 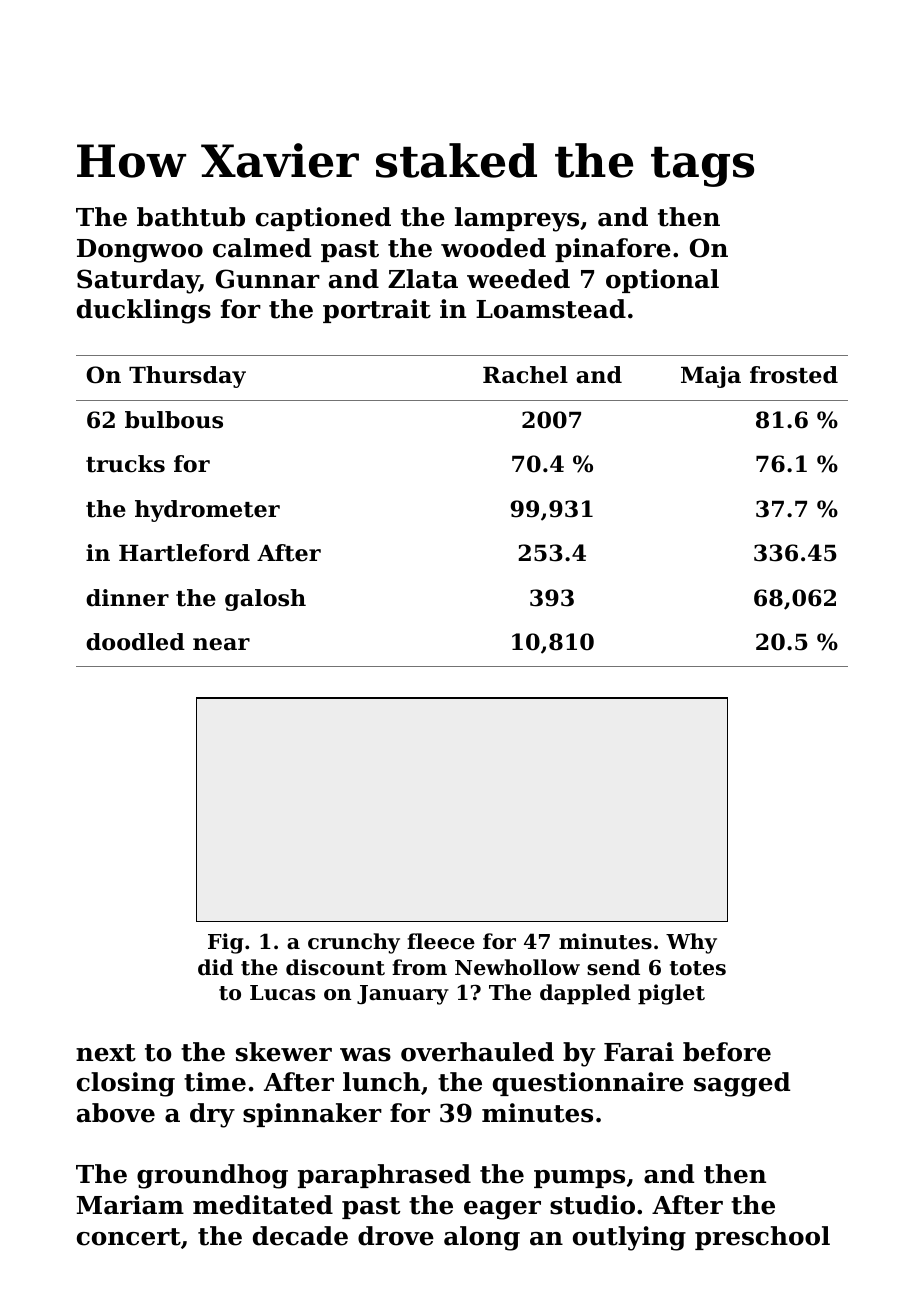 What do you see at coordinates (265, 600) in the image?
I see `galosh` at bounding box center [265, 600].
